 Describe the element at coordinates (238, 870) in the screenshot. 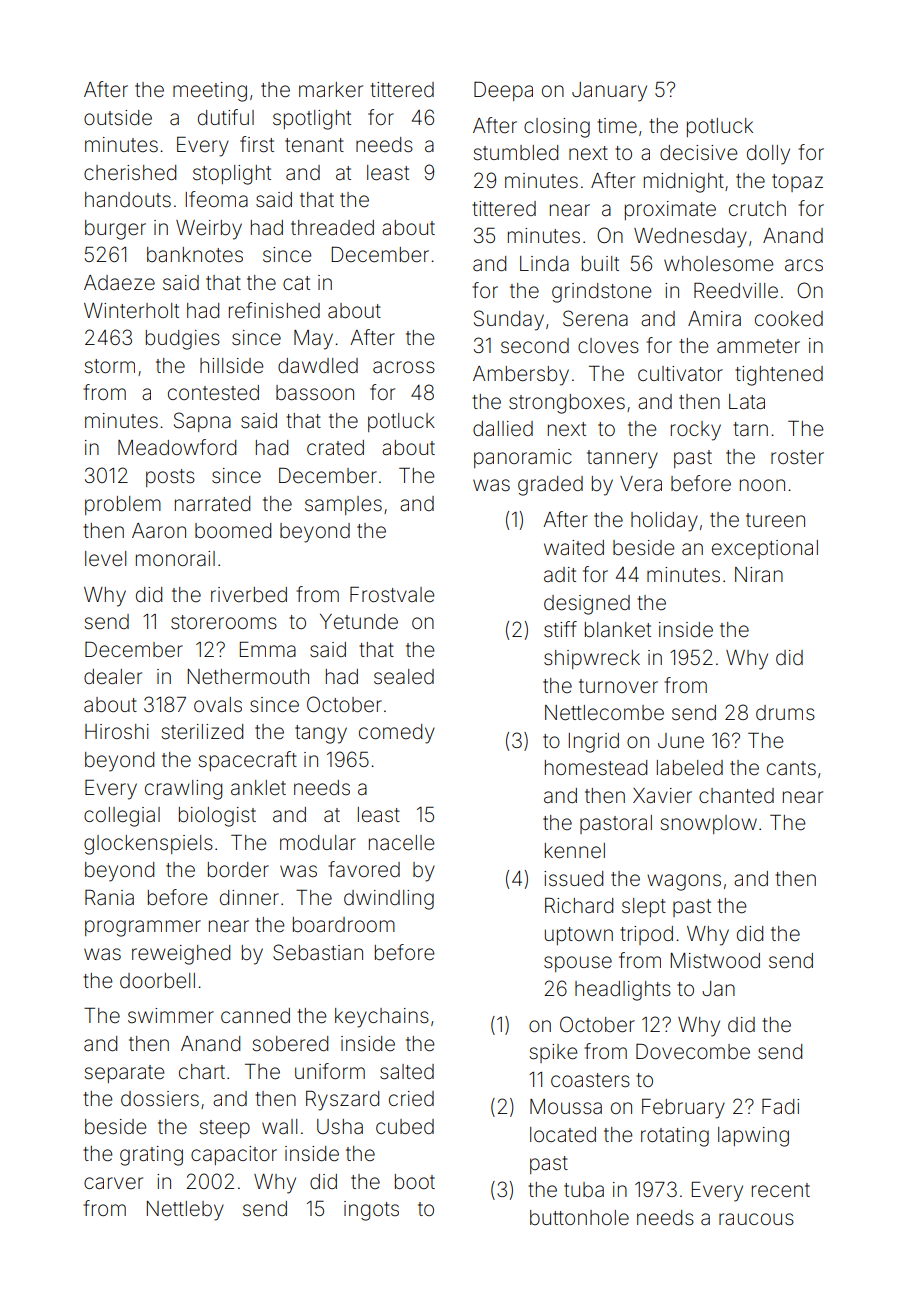

I see `border` at that location.
